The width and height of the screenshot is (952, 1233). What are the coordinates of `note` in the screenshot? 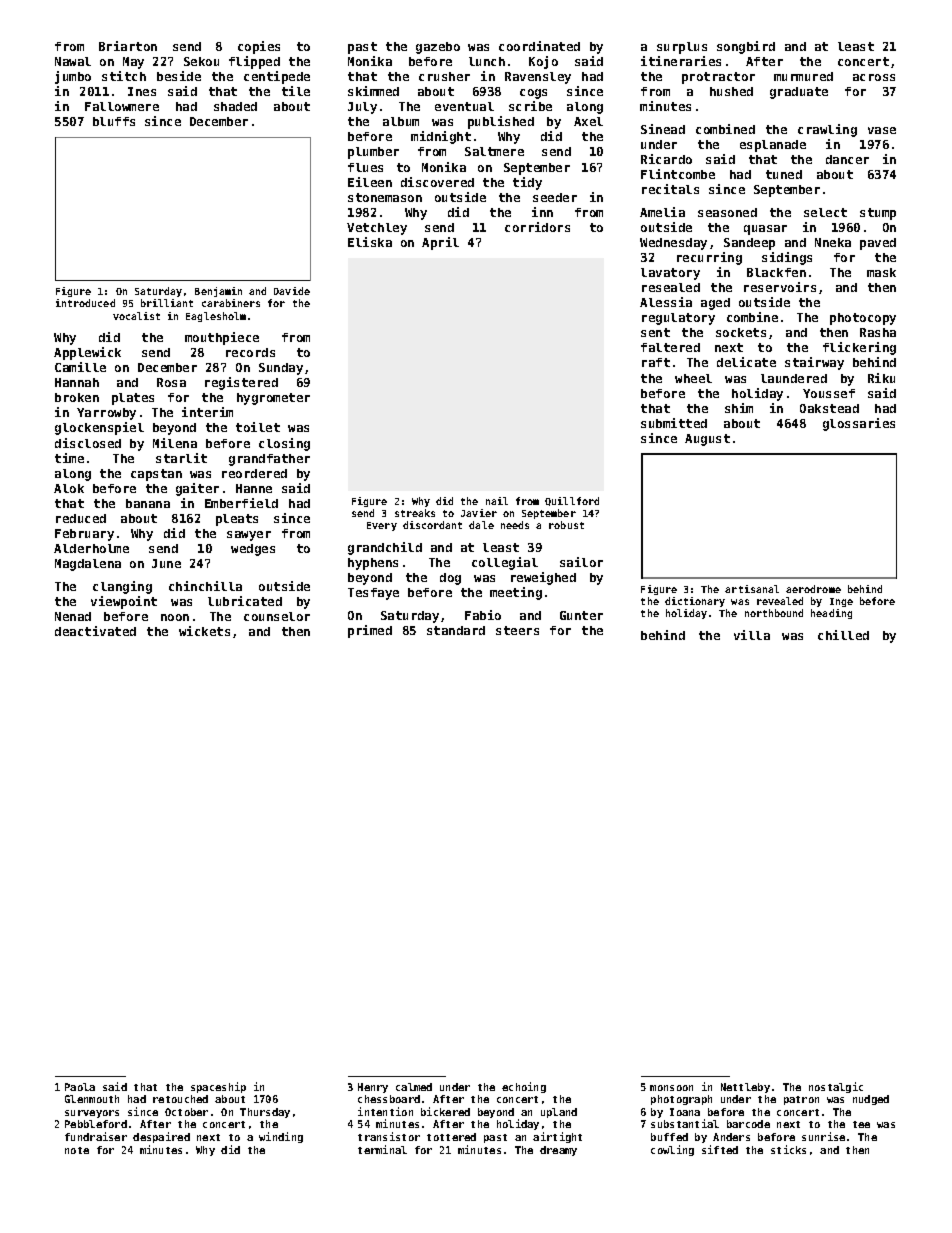 It's located at (77, 1150).
